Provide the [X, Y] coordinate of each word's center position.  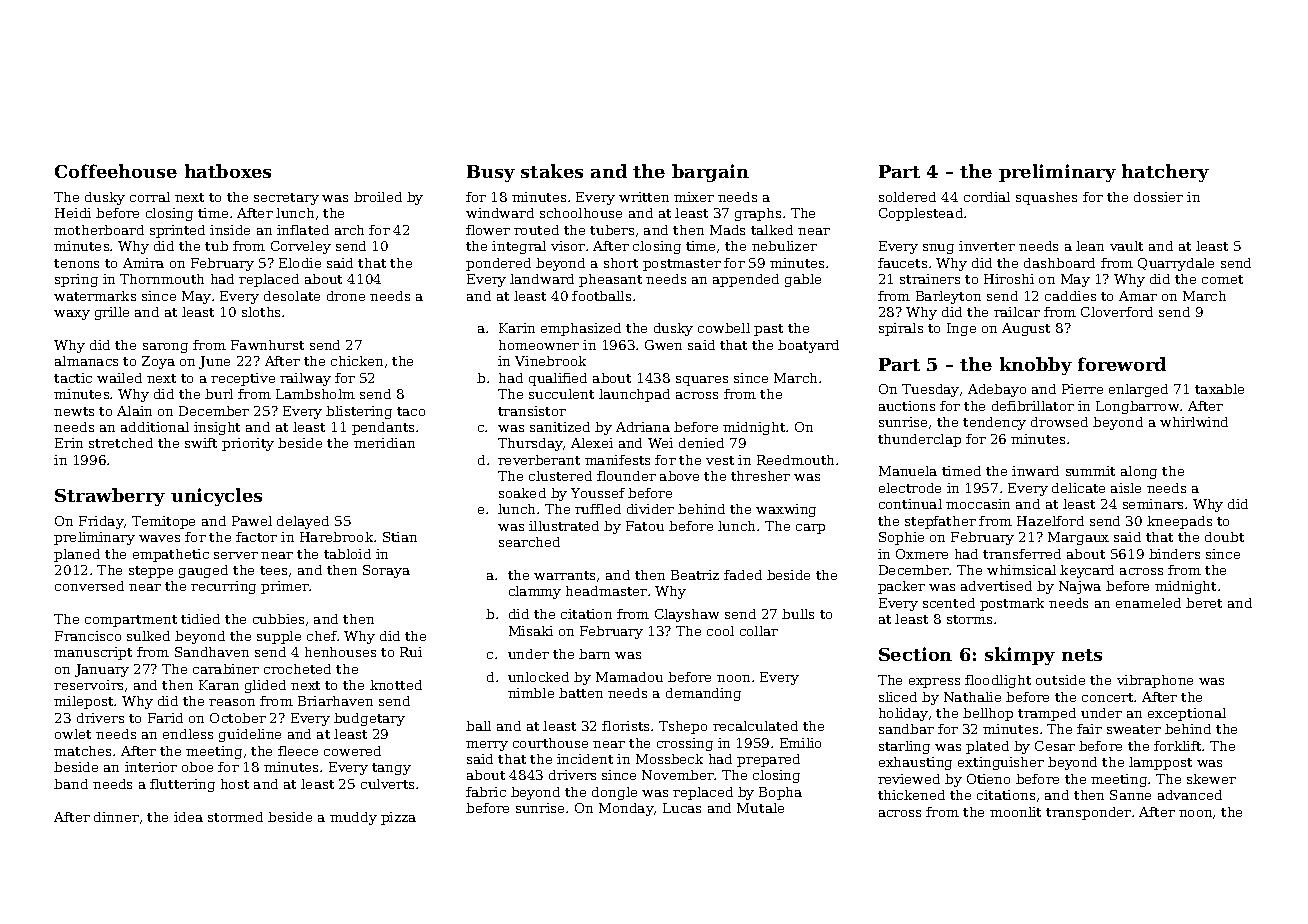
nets [1082, 655]
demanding [703, 694]
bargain [710, 173]
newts [74, 411]
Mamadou [629, 677]
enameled [1148, 603]
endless [188, 734]
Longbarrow [1137, 407]
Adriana [643, 427]
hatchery [1165, 173]
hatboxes [228, 171]
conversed [89, 586]
